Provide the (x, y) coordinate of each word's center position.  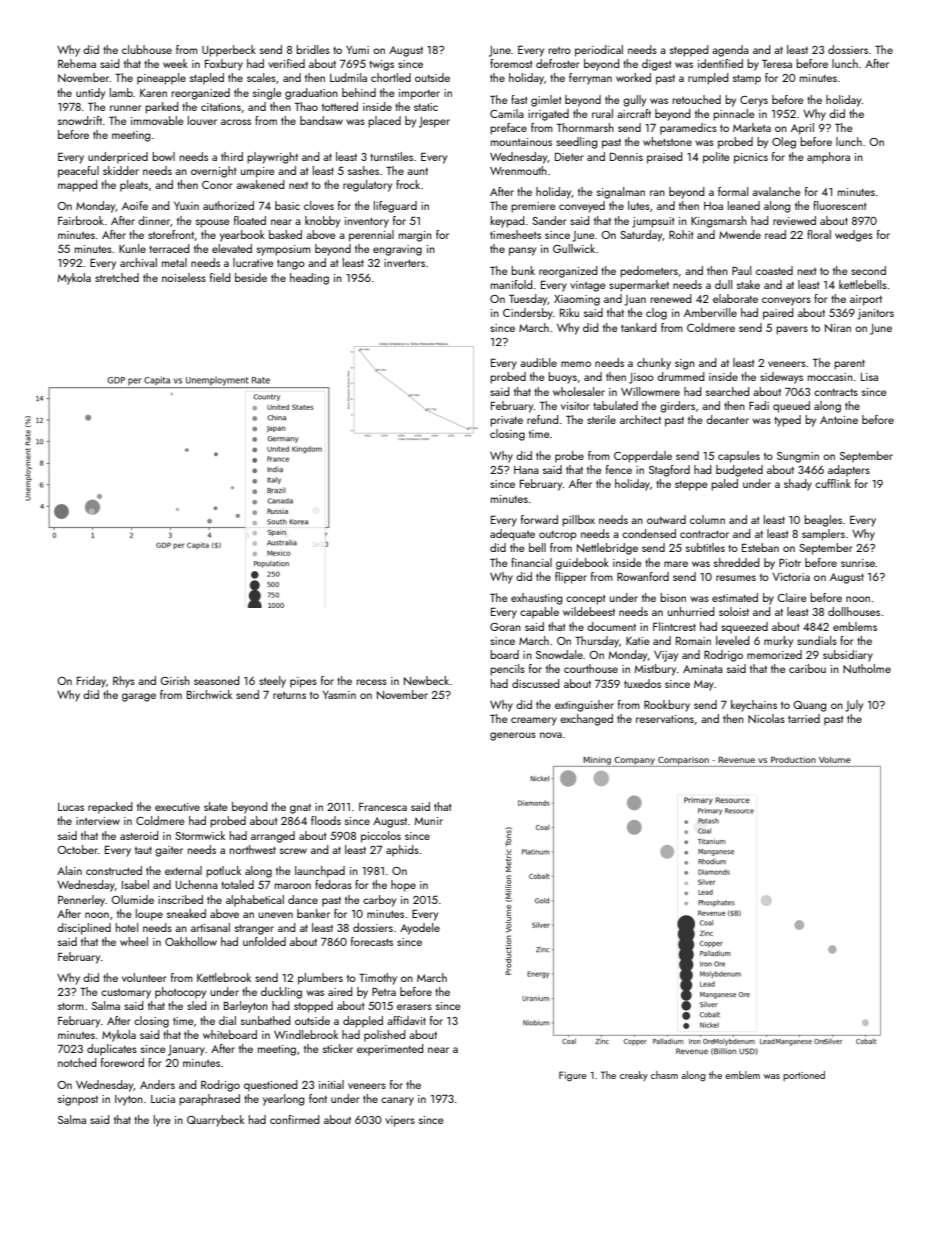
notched (77, 1062)
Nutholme (867, 668)
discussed (536, 683)
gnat (300, 808)
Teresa (777, 64)
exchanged (586, 720)
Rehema (77, 63)
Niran (838, 328)
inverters (404, 263)
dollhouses (854, 611)
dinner (154, 220)
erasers (414, 1007)
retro (560, 50)
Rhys (124, 682)
